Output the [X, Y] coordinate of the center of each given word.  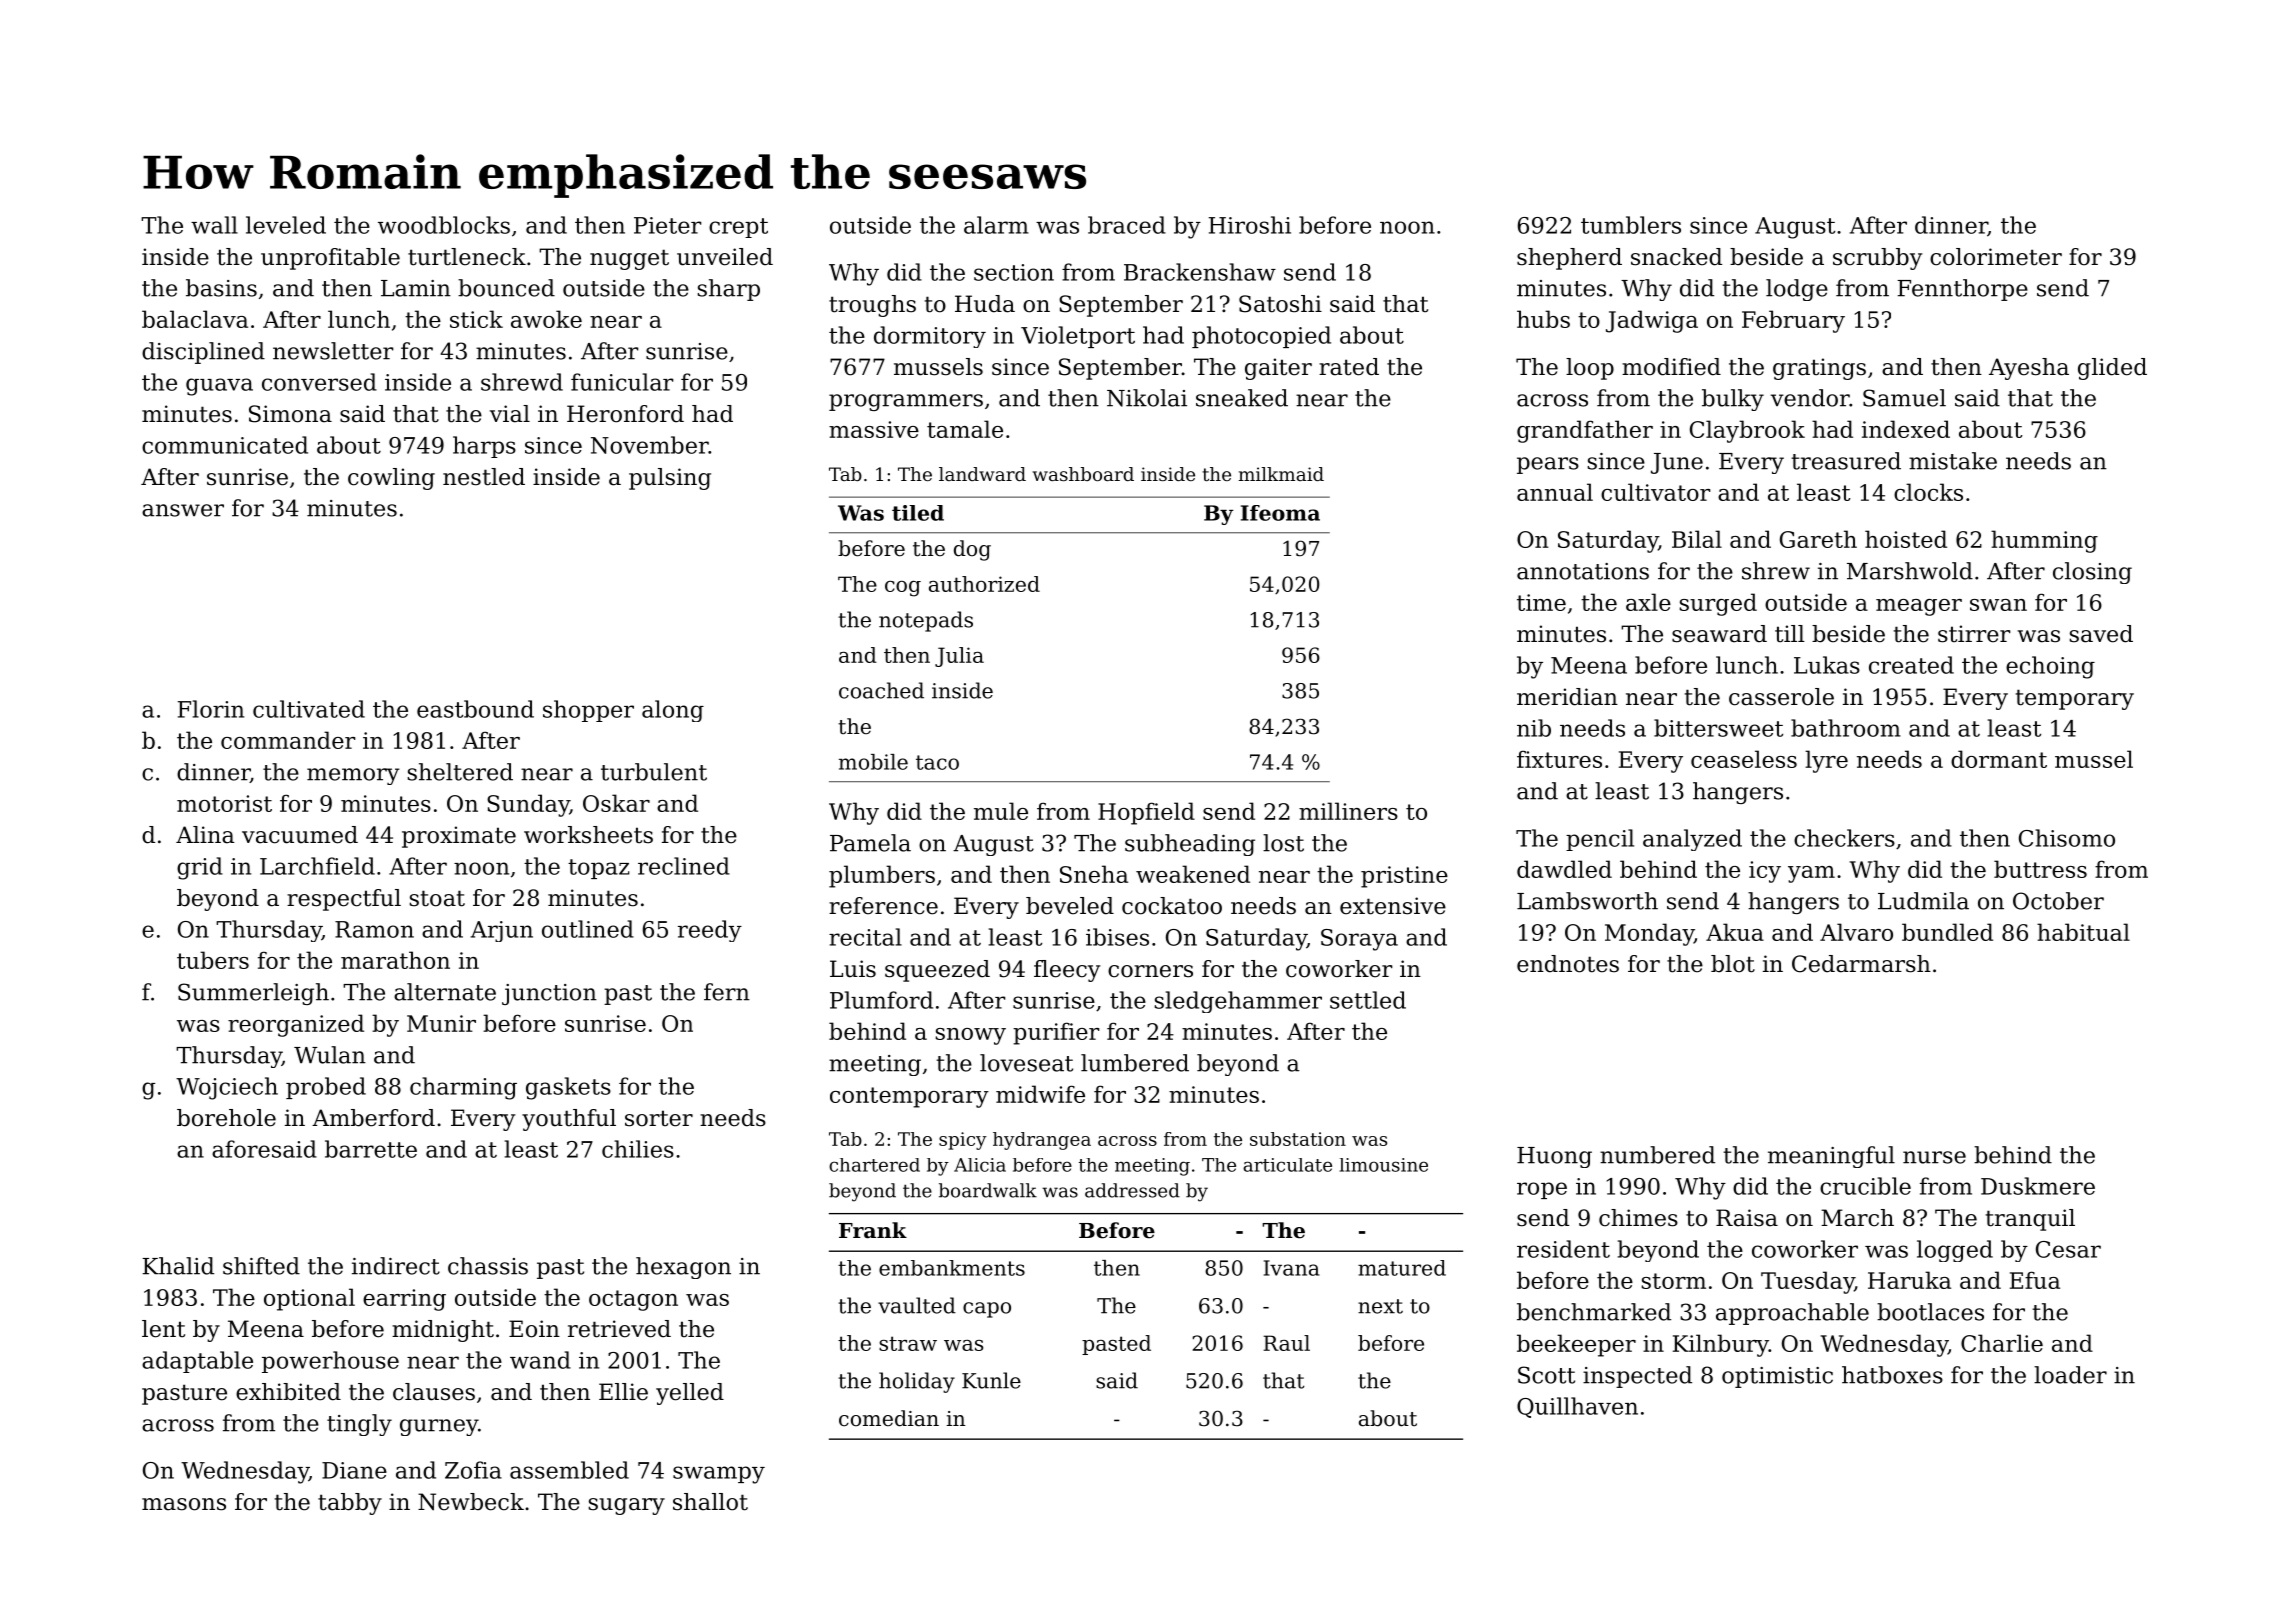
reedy [710, 931]
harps [484, 447]
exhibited [288, 1392]
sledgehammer [1238, 1002]
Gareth [1818, 539]
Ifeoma [1280, 513]
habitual [2083, 932]
